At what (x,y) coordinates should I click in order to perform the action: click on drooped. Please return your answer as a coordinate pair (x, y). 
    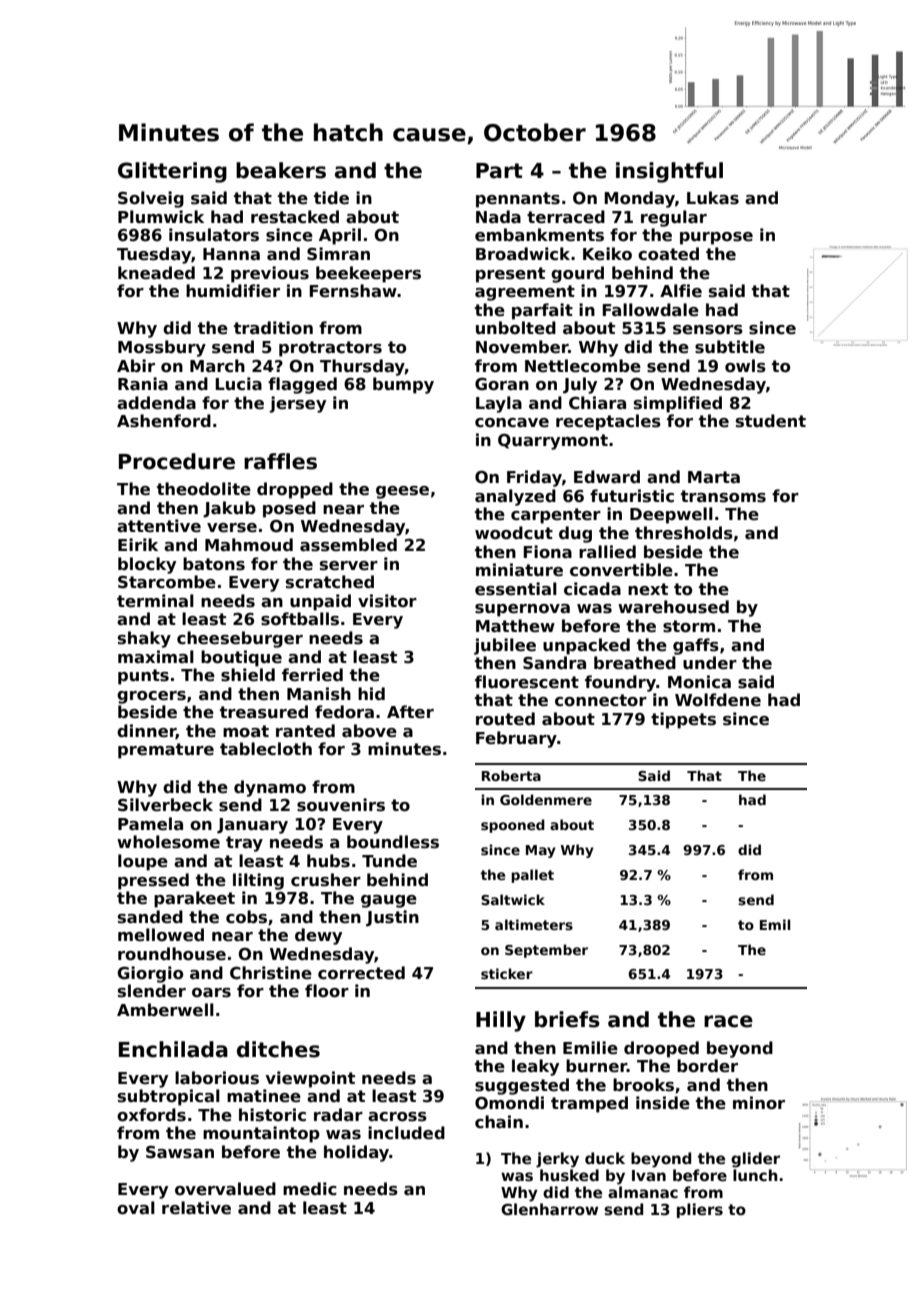
    Looking at the image, I should click on (661, 1049).
